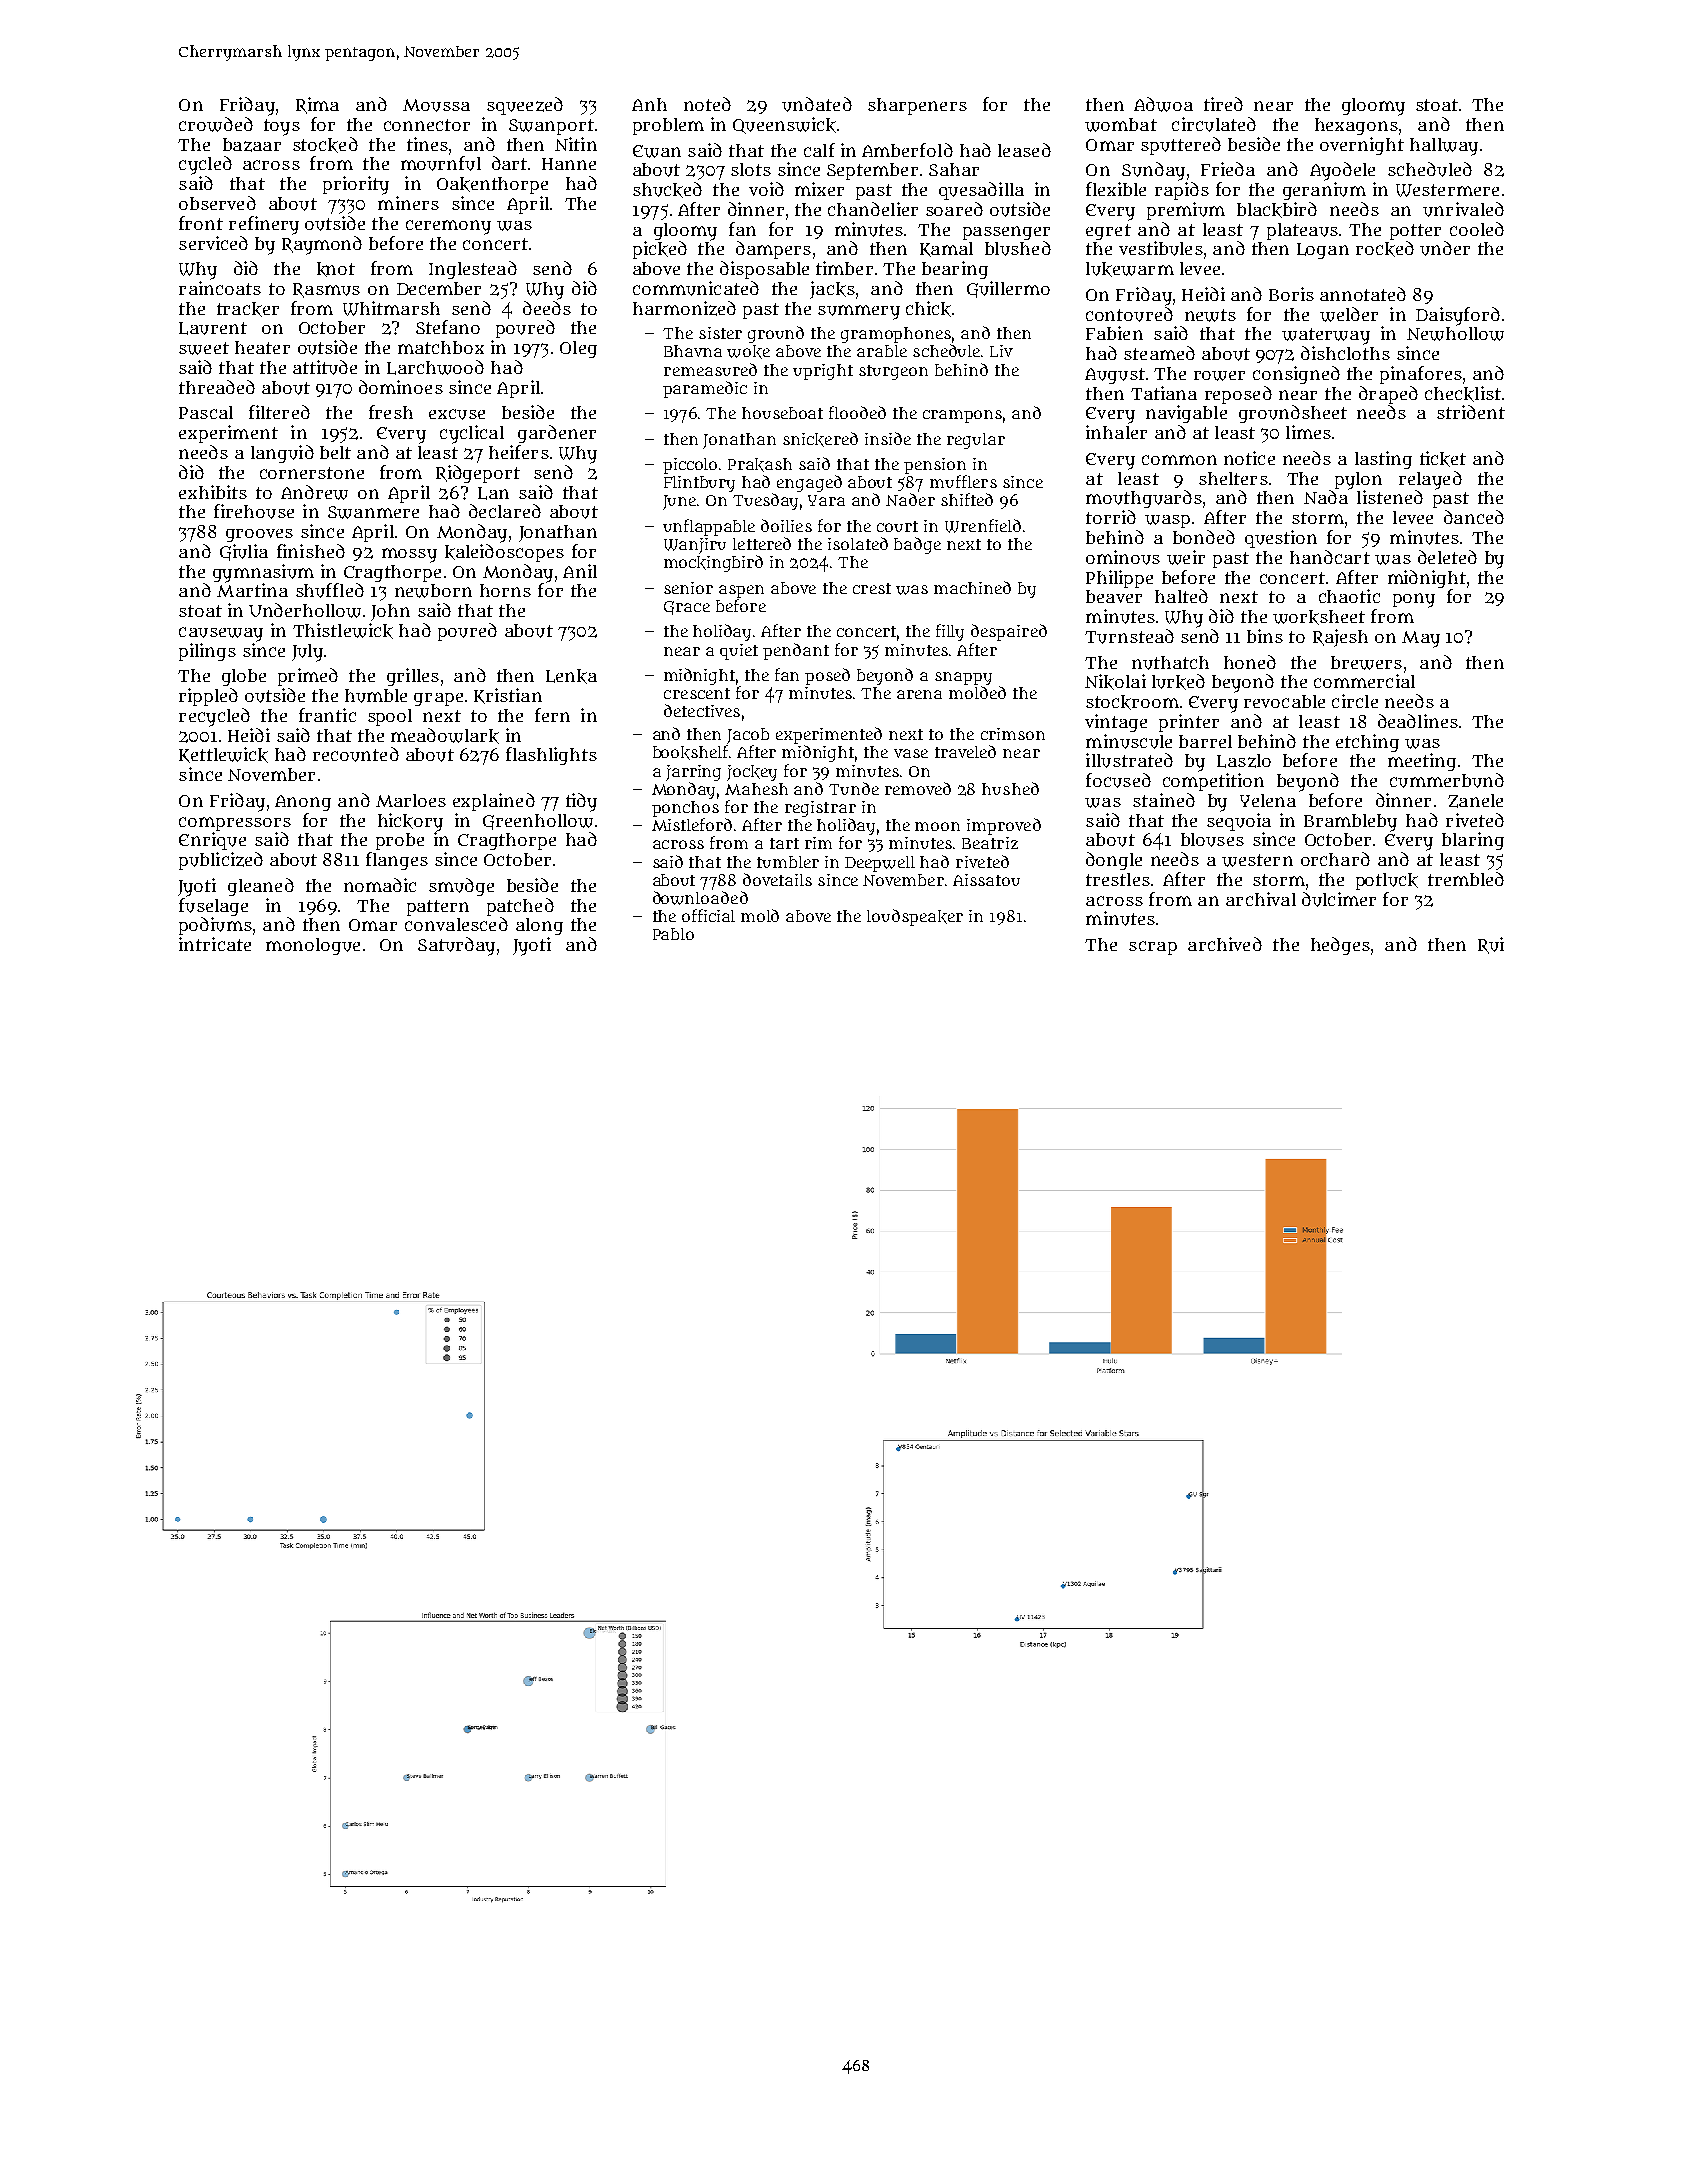 The height and width of the screenshot is (2178, 1683). Describe the element at coordinates (1477, 229) in the screenshot. I see `cooled` at that location.
